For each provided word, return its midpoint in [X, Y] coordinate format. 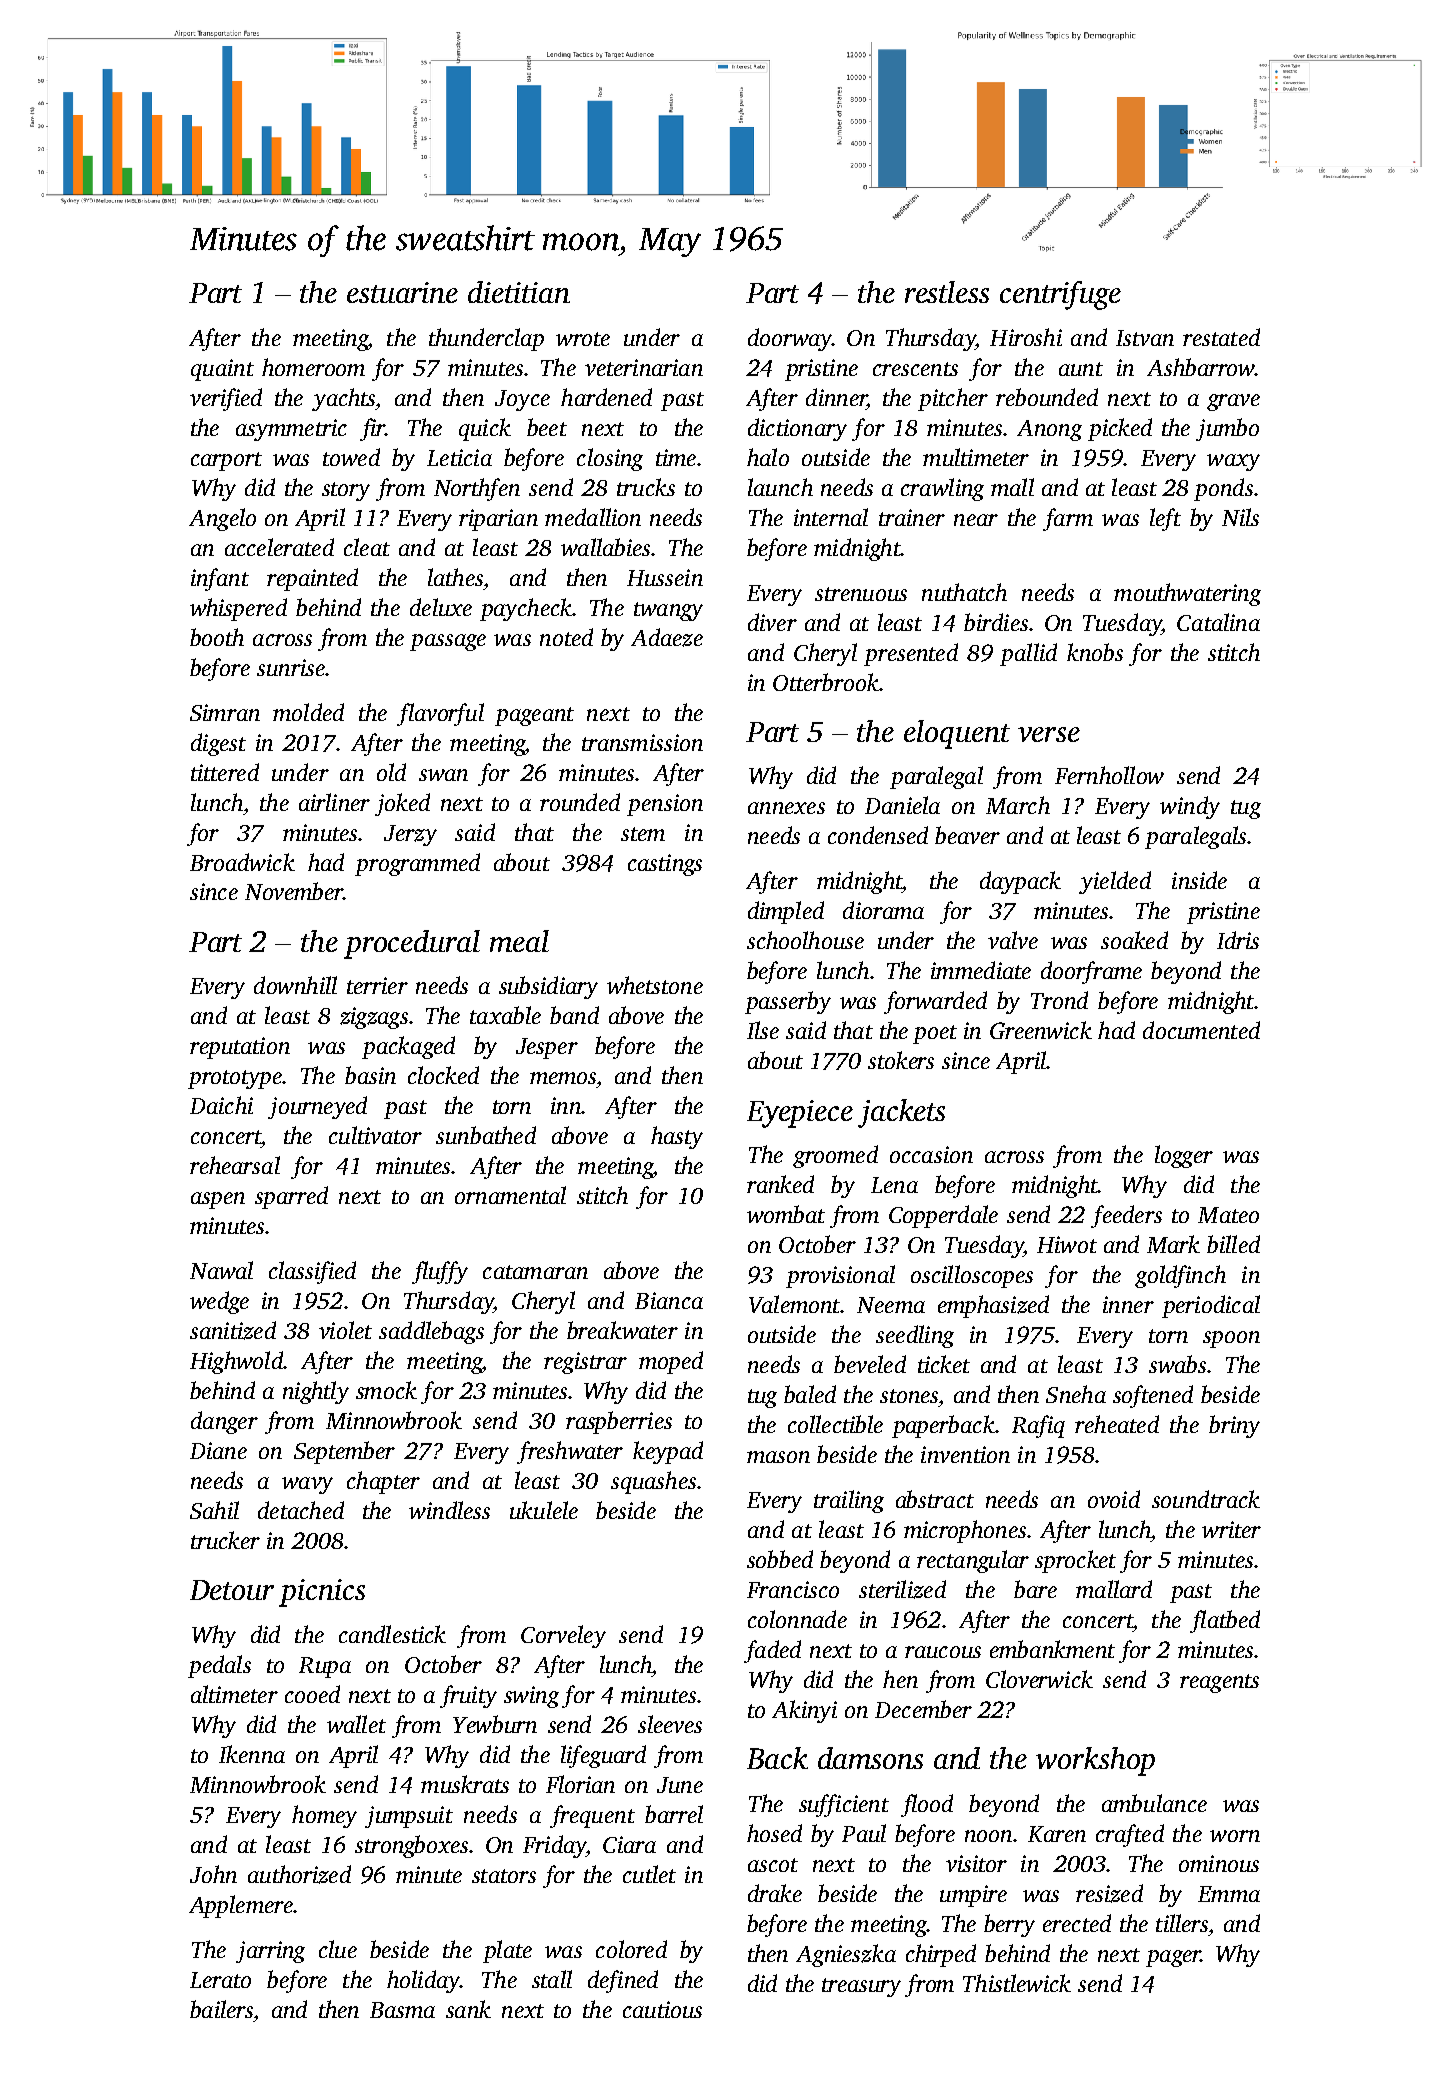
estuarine [402, 292]
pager [1173, 1958]
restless [947, 292]
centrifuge [1060, 295]
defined [623, 1981]
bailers [221, 2009]
